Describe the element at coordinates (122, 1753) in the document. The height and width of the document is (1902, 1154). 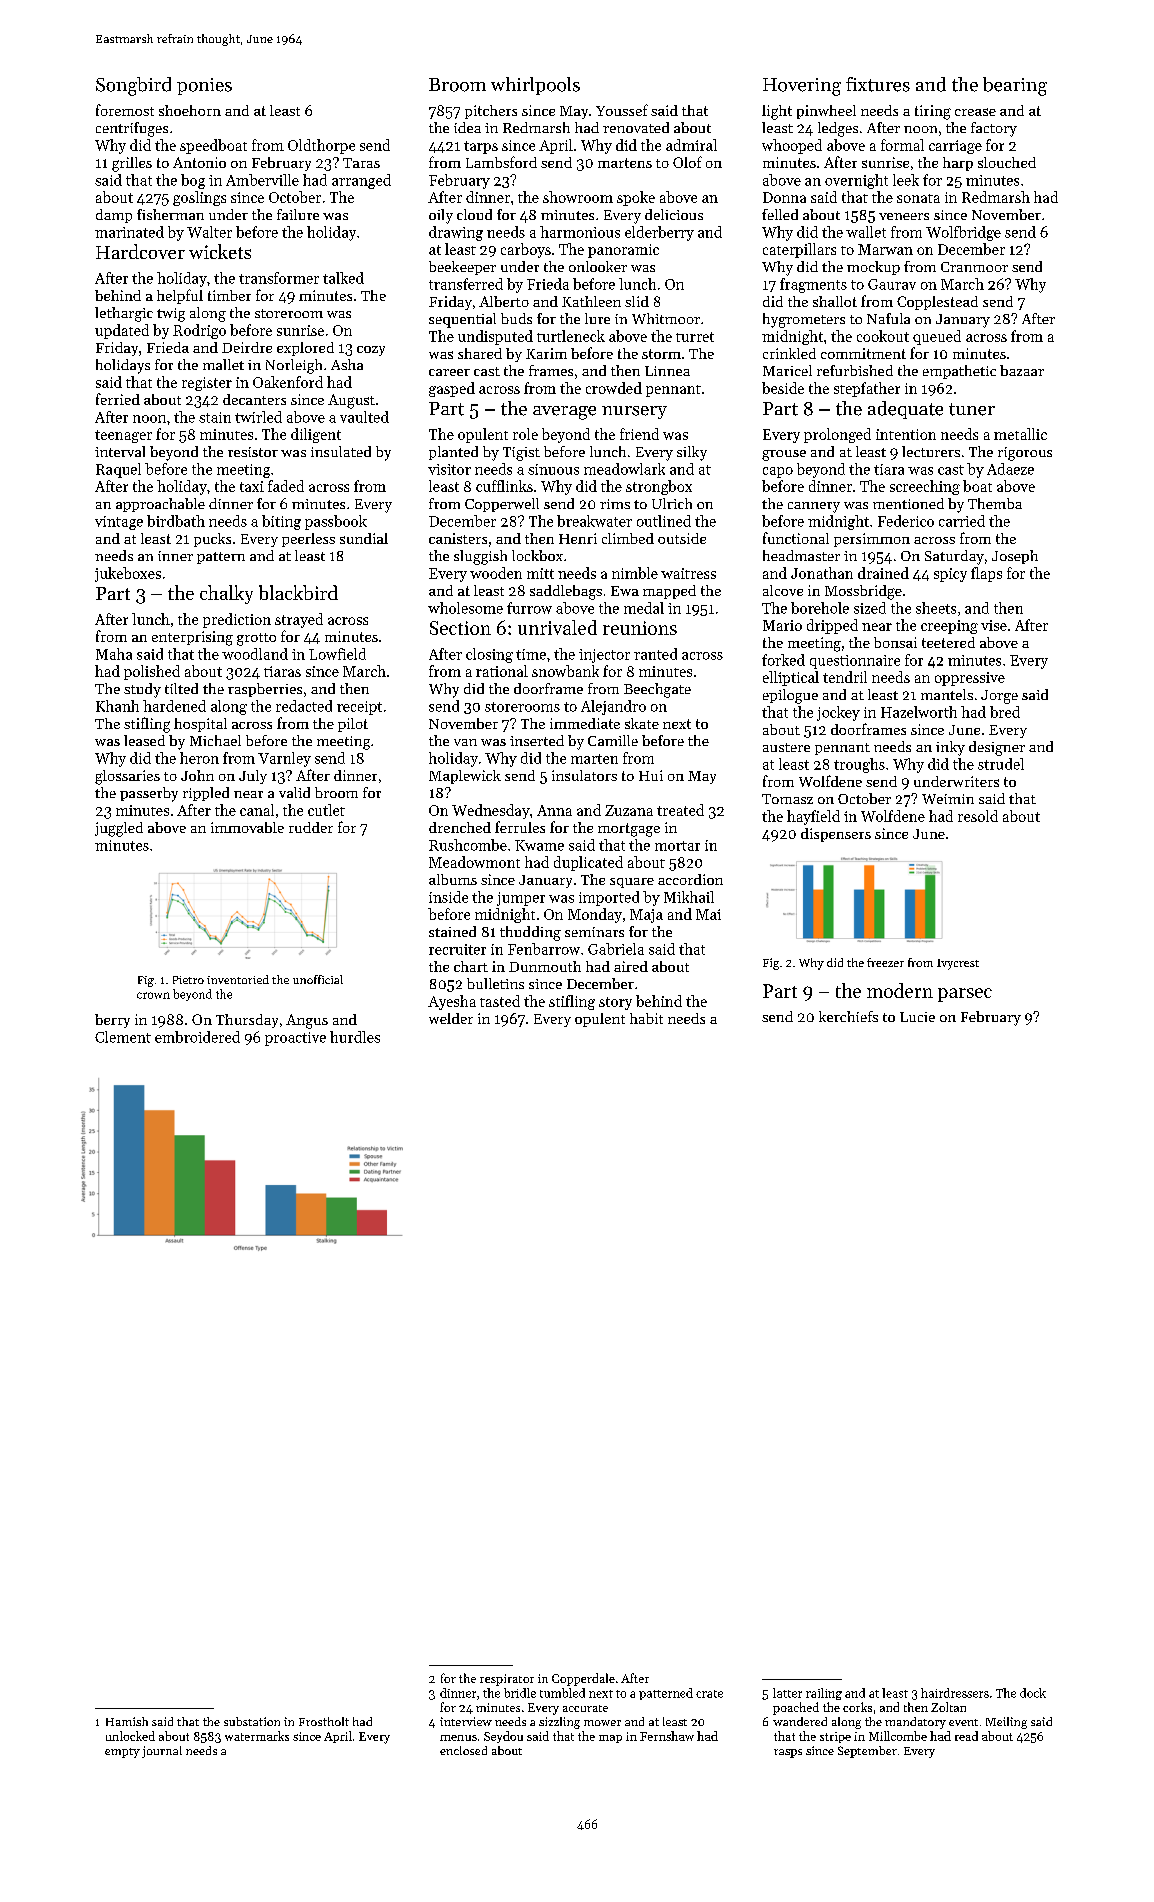
I see `empty` at that location.
